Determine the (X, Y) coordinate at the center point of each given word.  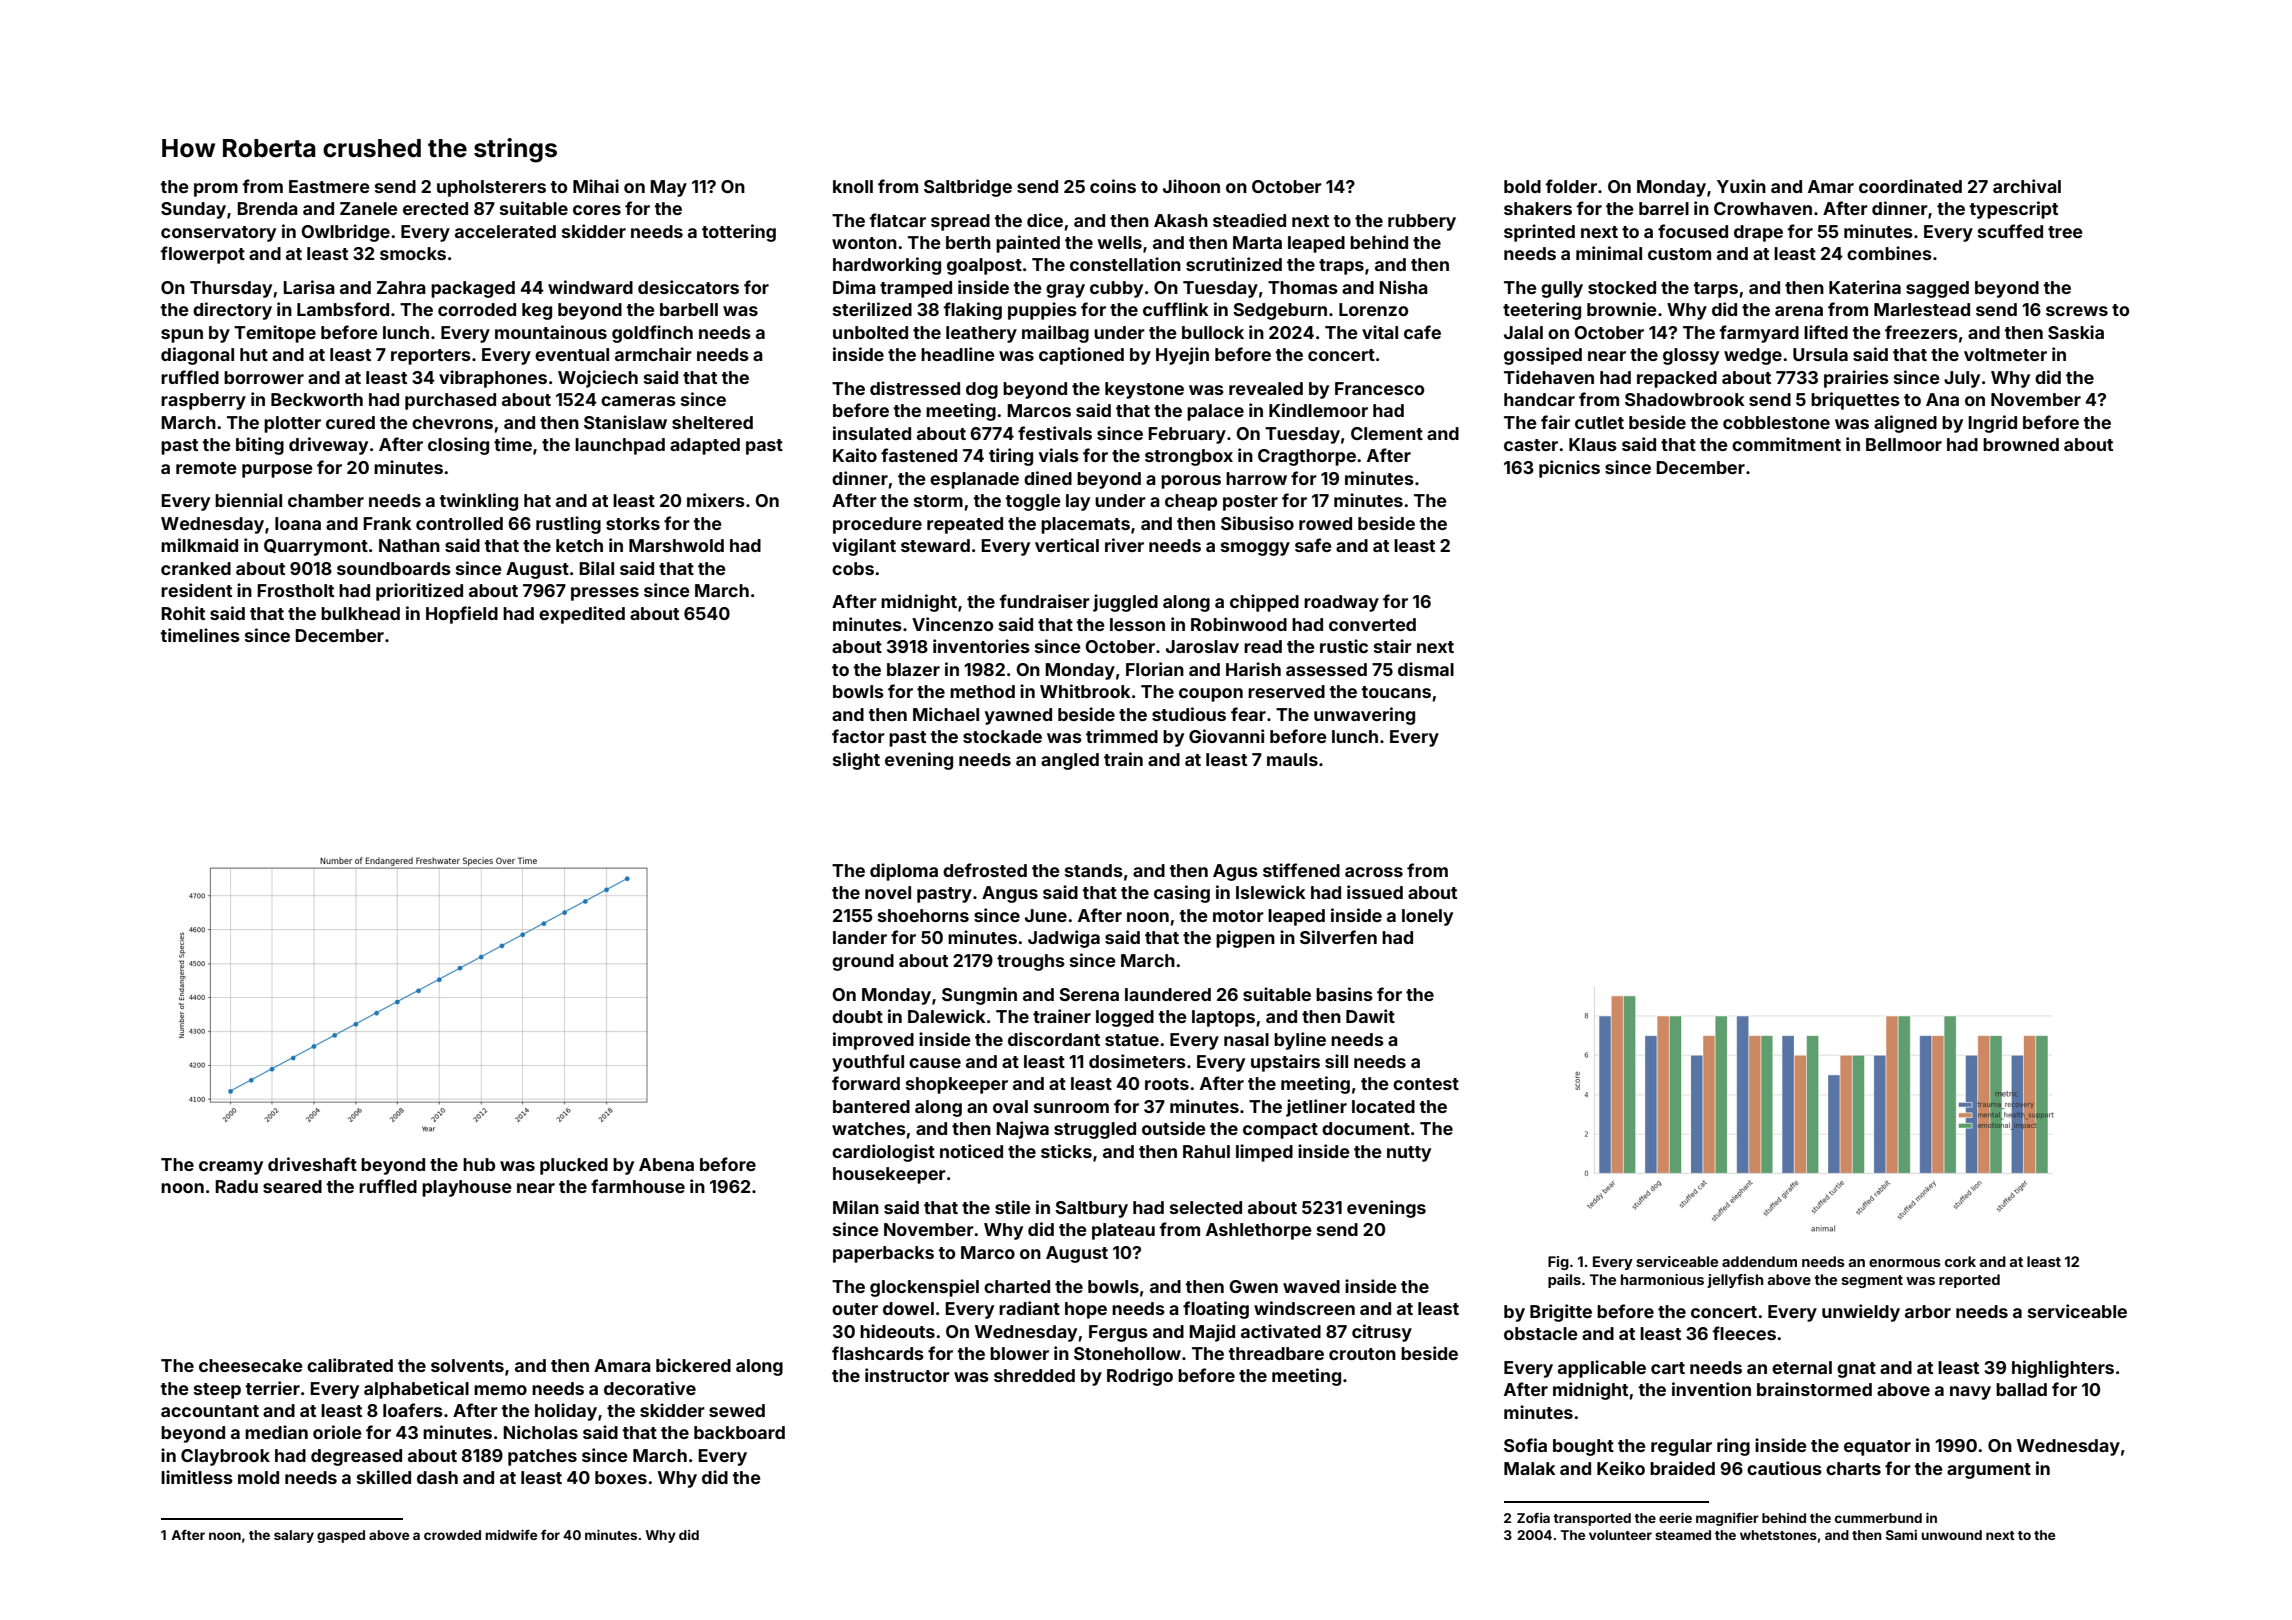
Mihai (596, 186)
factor (858, 736)
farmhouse (638, 1186)
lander (860, 937)
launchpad (620, 446)
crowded (452, 1535)
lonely (1427, 917)
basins (1344, 994)
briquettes (1855, 401)
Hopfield (462, 615)
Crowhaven (1763, 208)
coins (1113, 186)
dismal (1426, 669)
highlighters (2063, 1369)
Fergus (1118, 1333)
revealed (1266, 388)
